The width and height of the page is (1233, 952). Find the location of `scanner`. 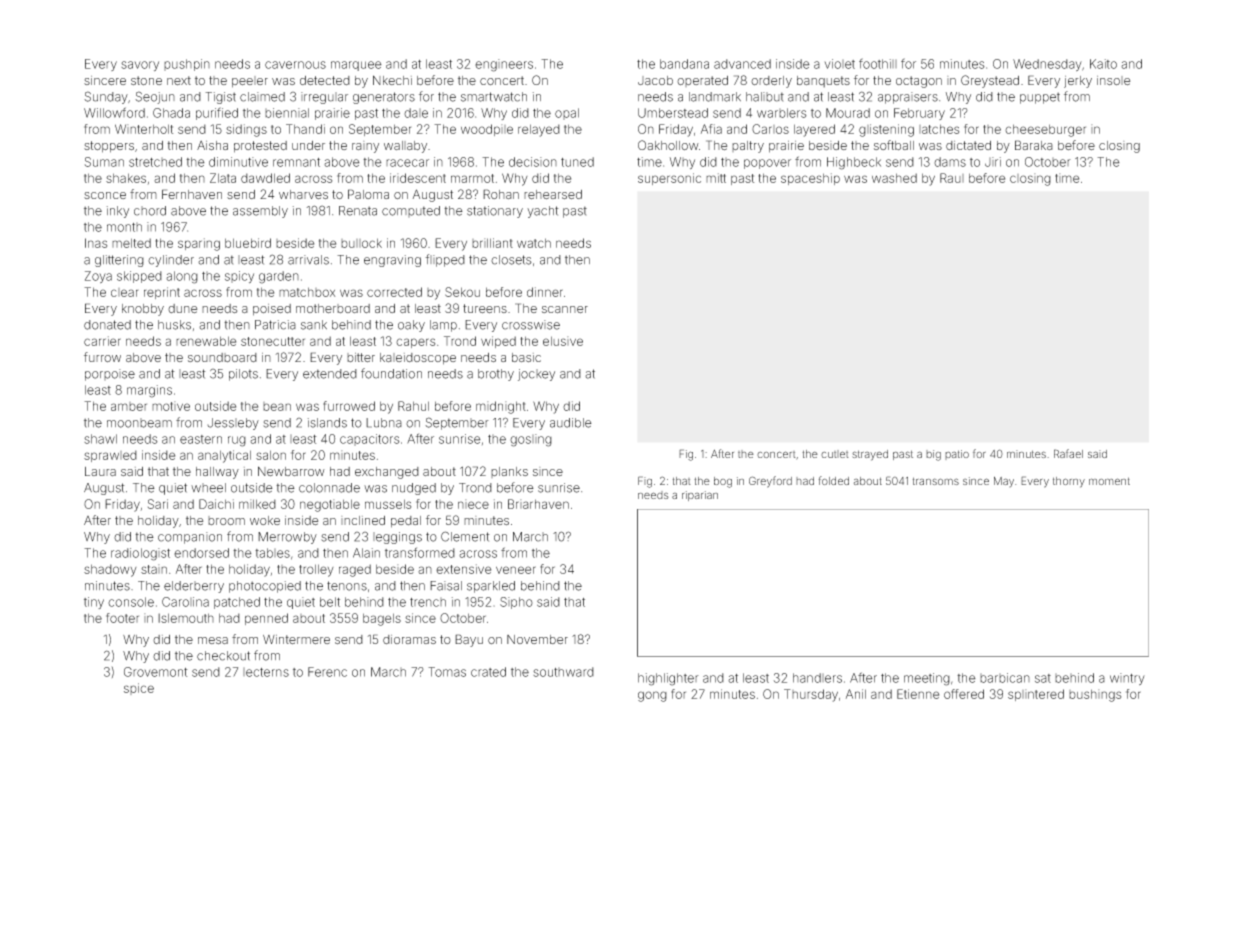

scanner is located at coordinates (565, 309).
